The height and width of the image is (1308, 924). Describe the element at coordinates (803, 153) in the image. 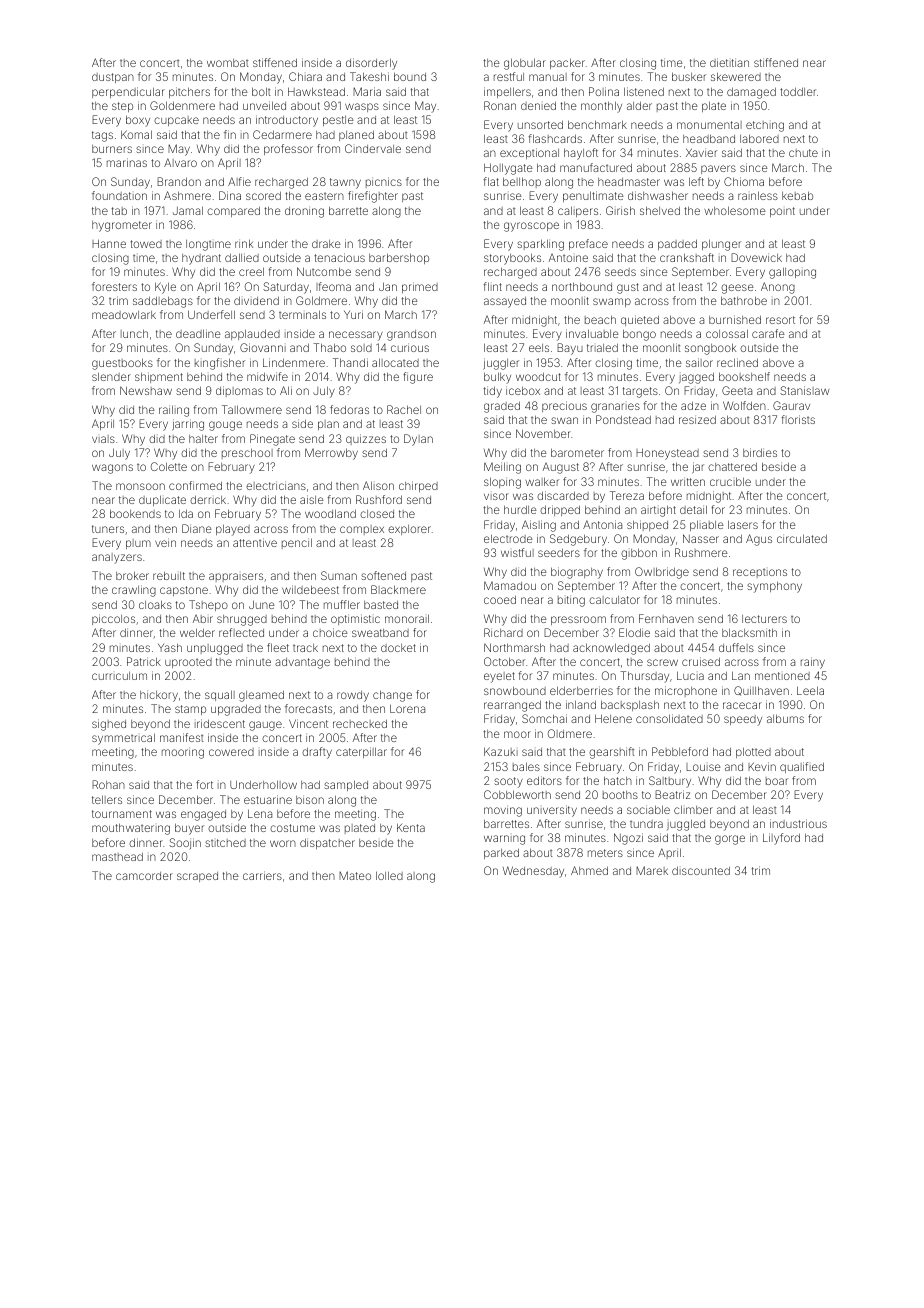

I see `chute` at that location.
